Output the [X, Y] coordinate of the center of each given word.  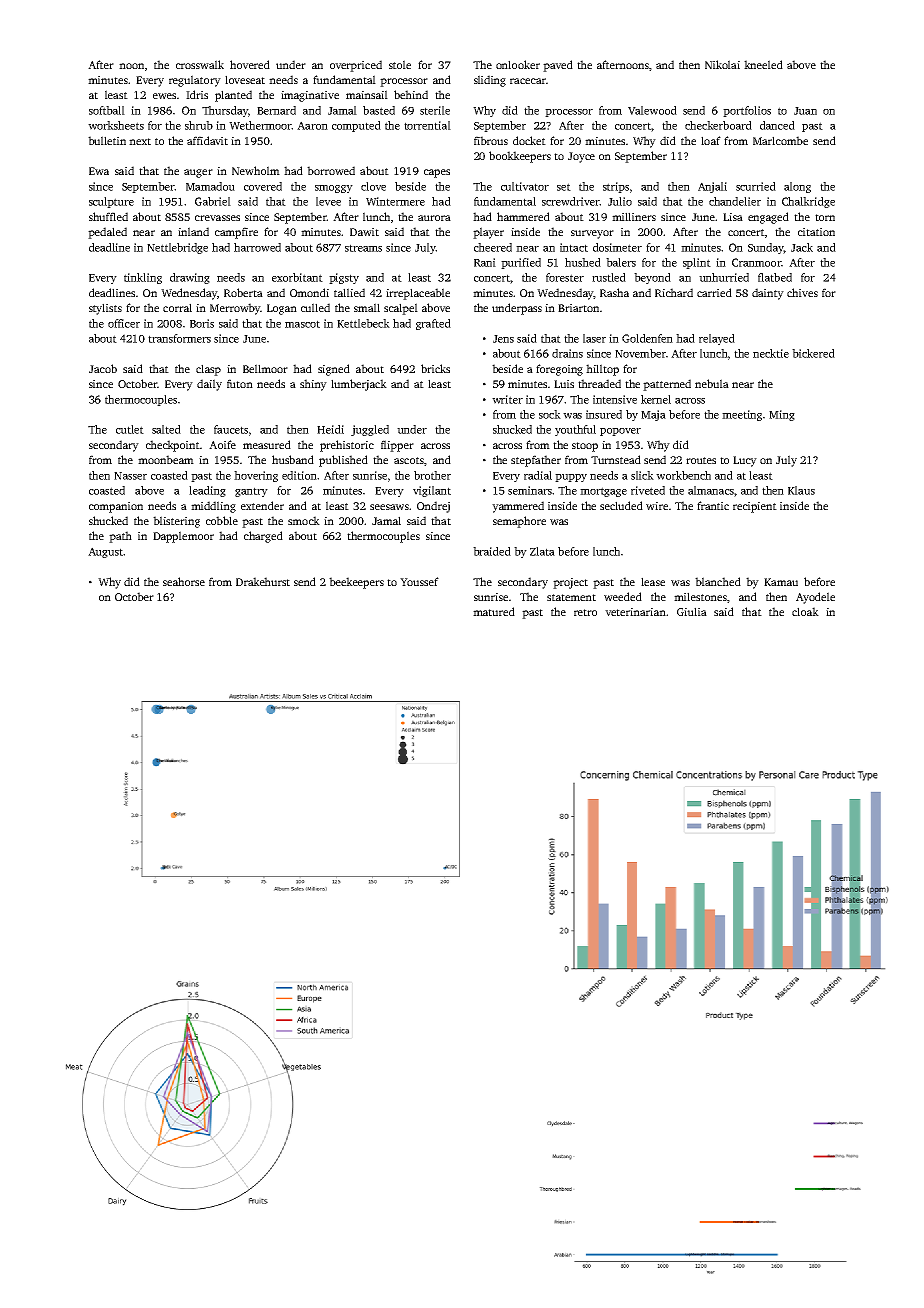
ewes [164, 96]
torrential [427, 125]
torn [825, 217]
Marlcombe [780, 140]
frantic [713, 505]
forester [565, 277]
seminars [530, 490]
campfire [236, 233]
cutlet [130, 429]
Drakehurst [263, 581]
